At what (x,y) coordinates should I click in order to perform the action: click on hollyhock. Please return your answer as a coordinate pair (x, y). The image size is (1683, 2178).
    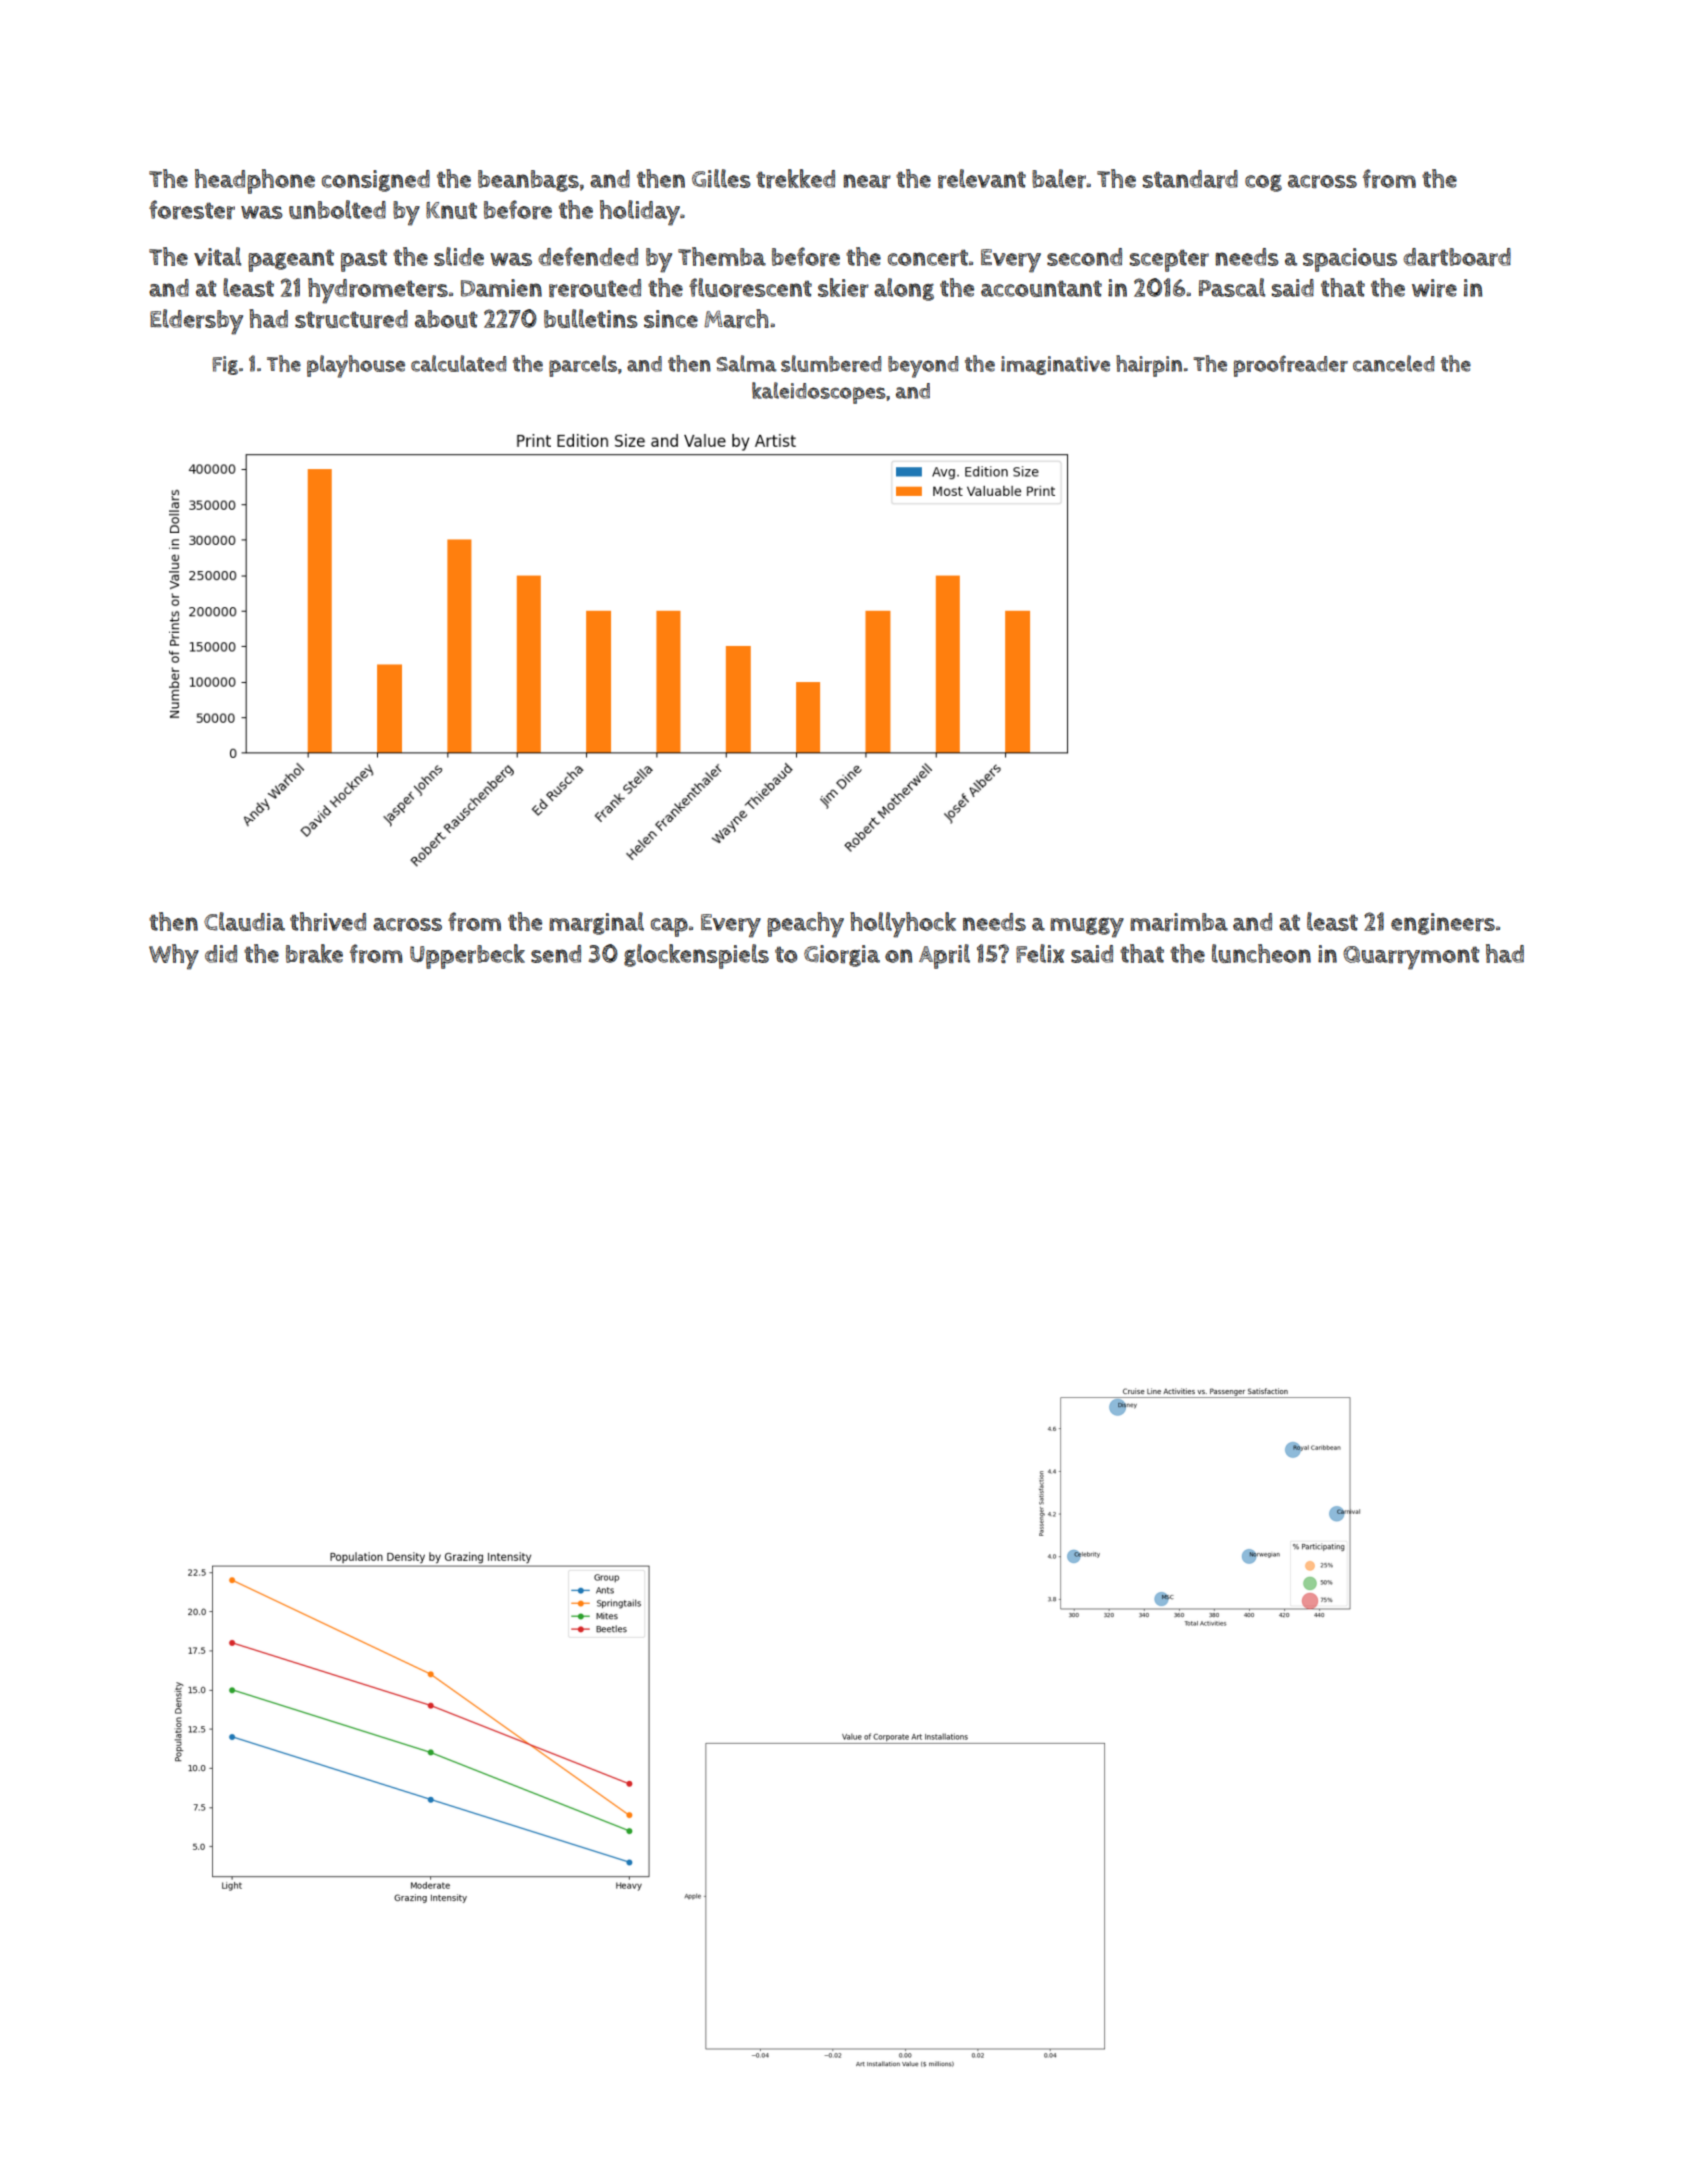
    Looking at the image, I should click on (903, 925).
